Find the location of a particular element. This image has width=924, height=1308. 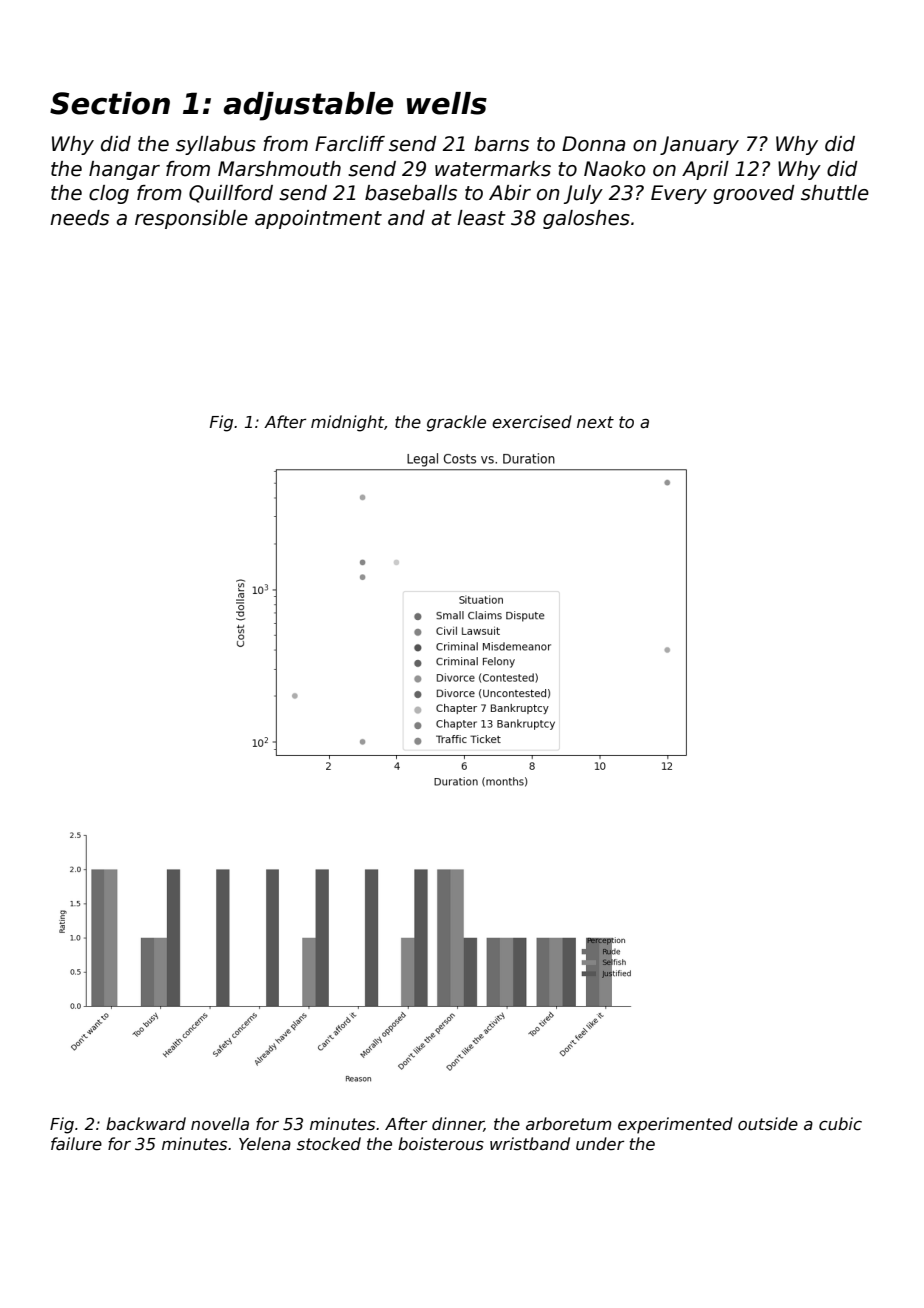

adjustable is located at coordinates (308, 106).
